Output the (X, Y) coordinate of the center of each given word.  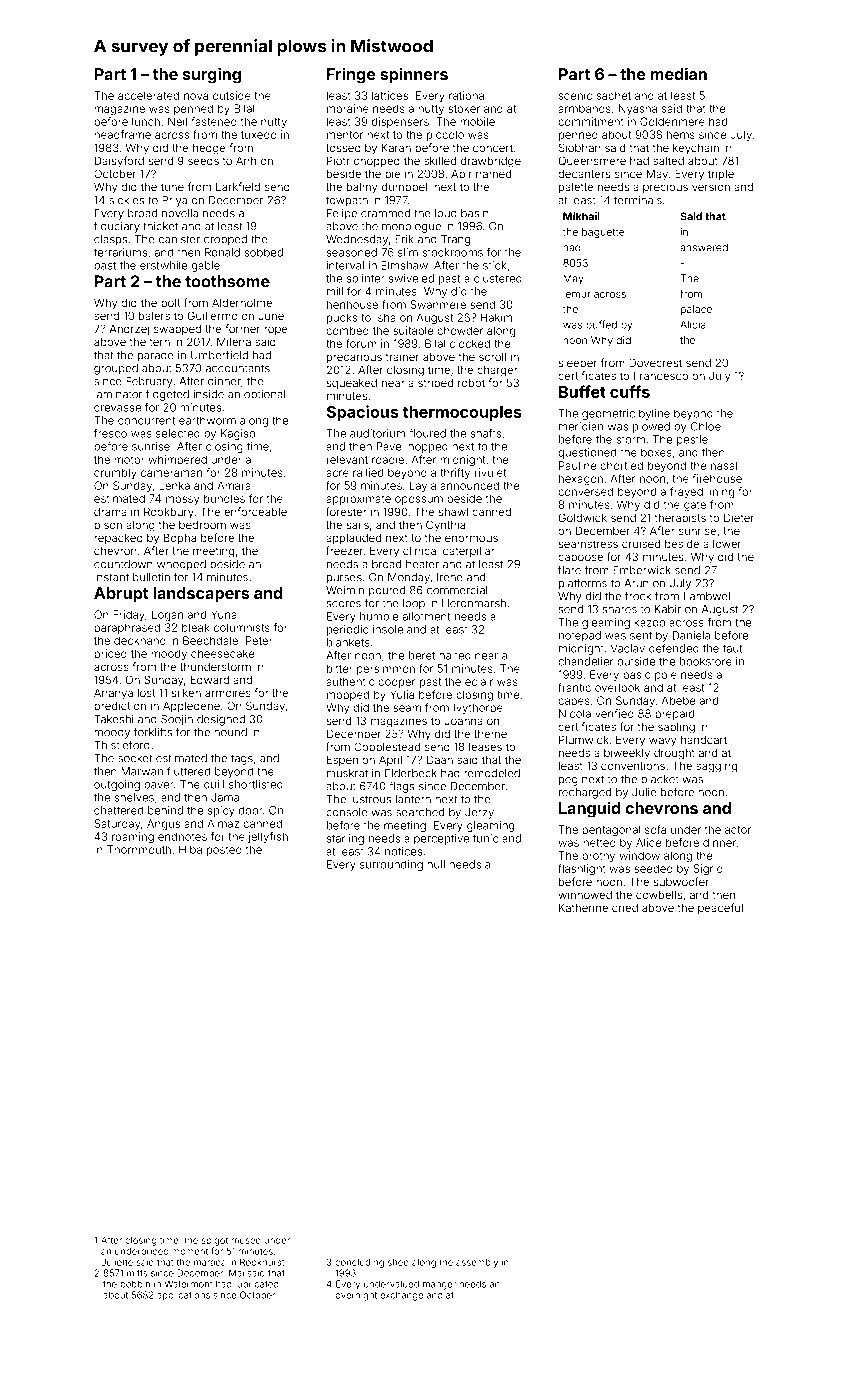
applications (183, 1296)
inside (209, 394)
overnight (356, 1296)
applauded (353, 539)
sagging (716, 767)
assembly (477, 1263)
